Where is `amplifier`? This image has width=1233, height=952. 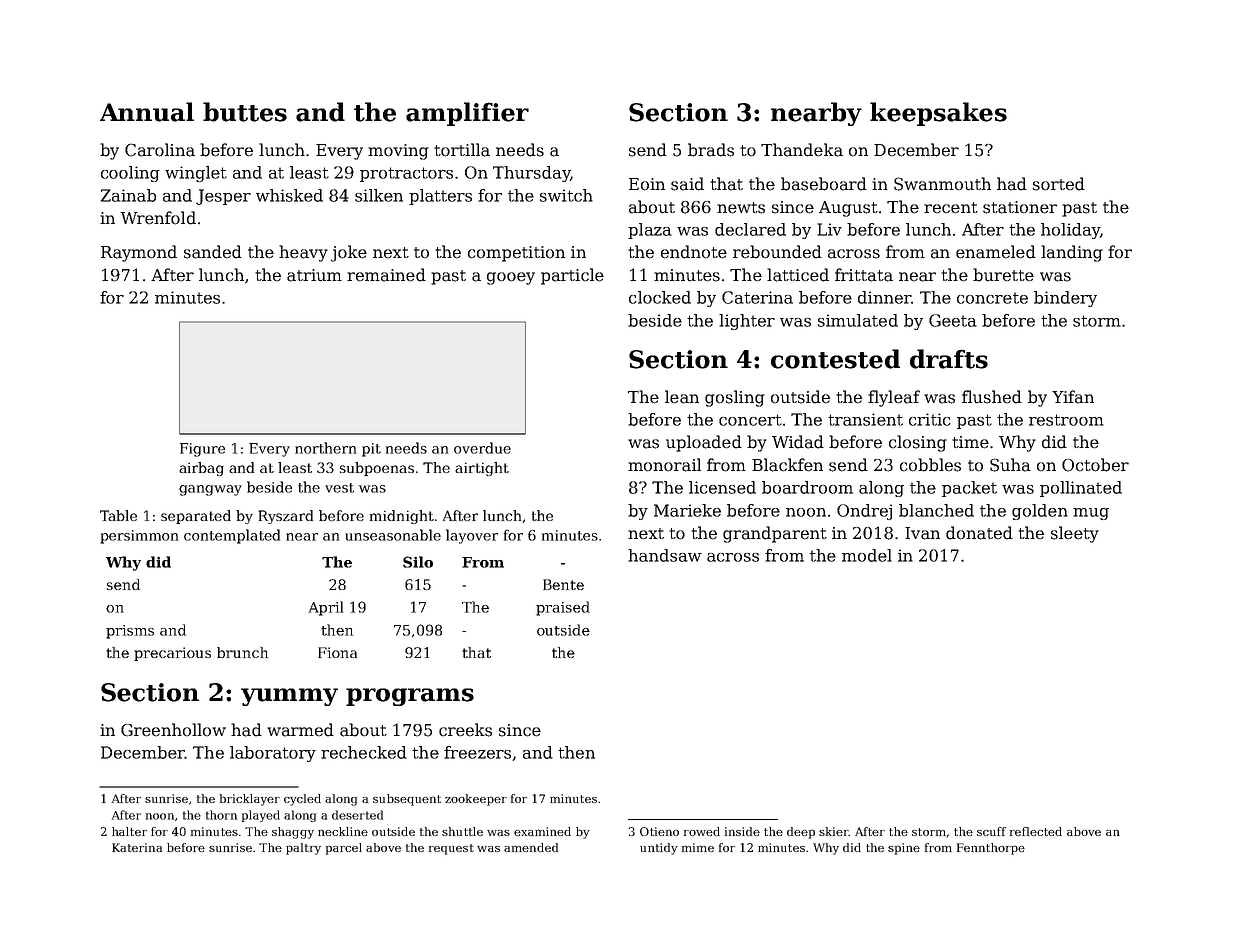
amplifier is located at coordinates (467, 114).
